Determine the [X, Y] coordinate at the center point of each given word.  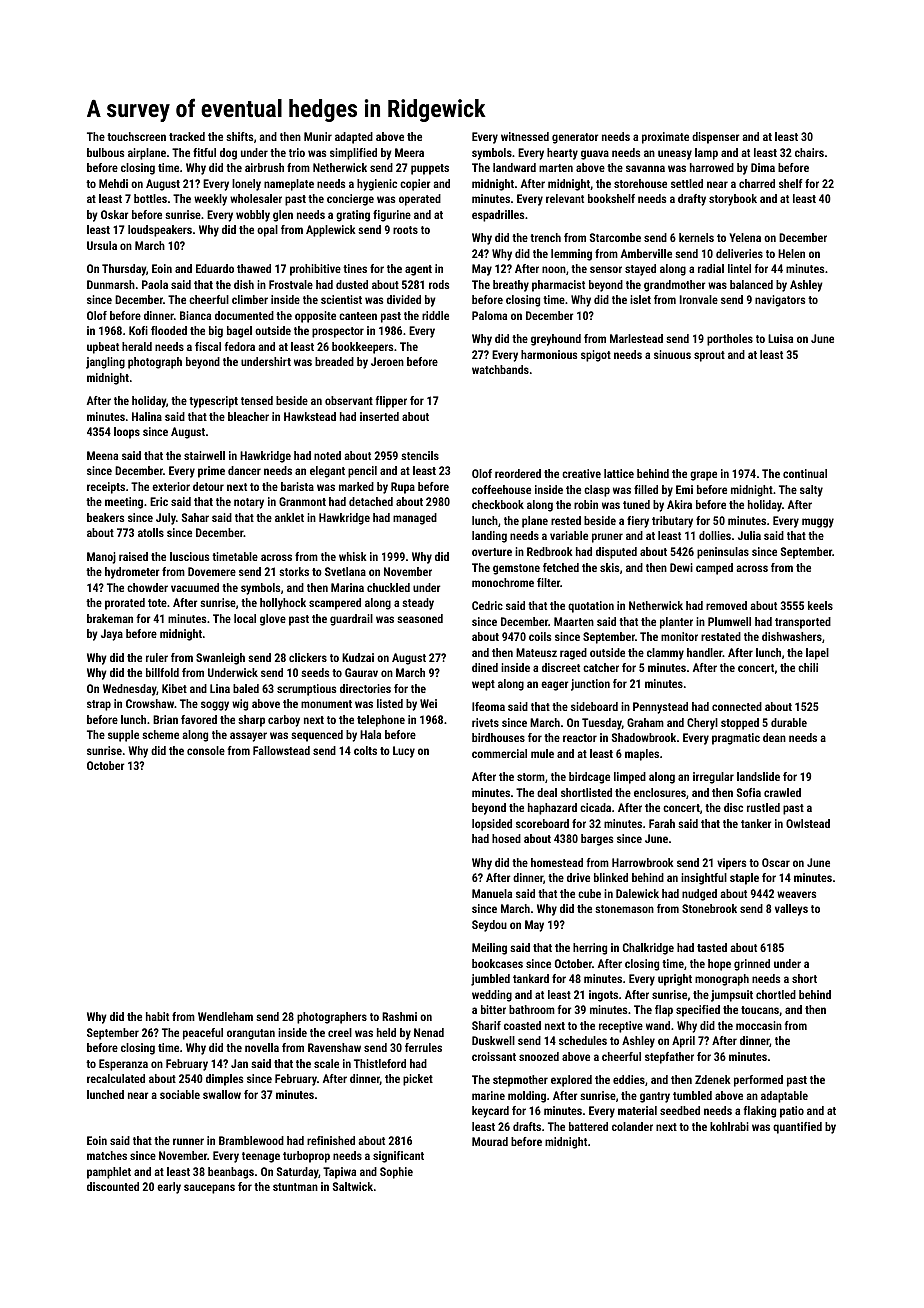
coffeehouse [501, 489]
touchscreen [136, 136]
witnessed [525, 136]
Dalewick [637, 893]
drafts [527, 1126]
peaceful [203, 1034]
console [206, 750]
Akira [679, 504]
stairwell [204, 455]
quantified [797, 1128]
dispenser [715, 138]
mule [542, 753]
